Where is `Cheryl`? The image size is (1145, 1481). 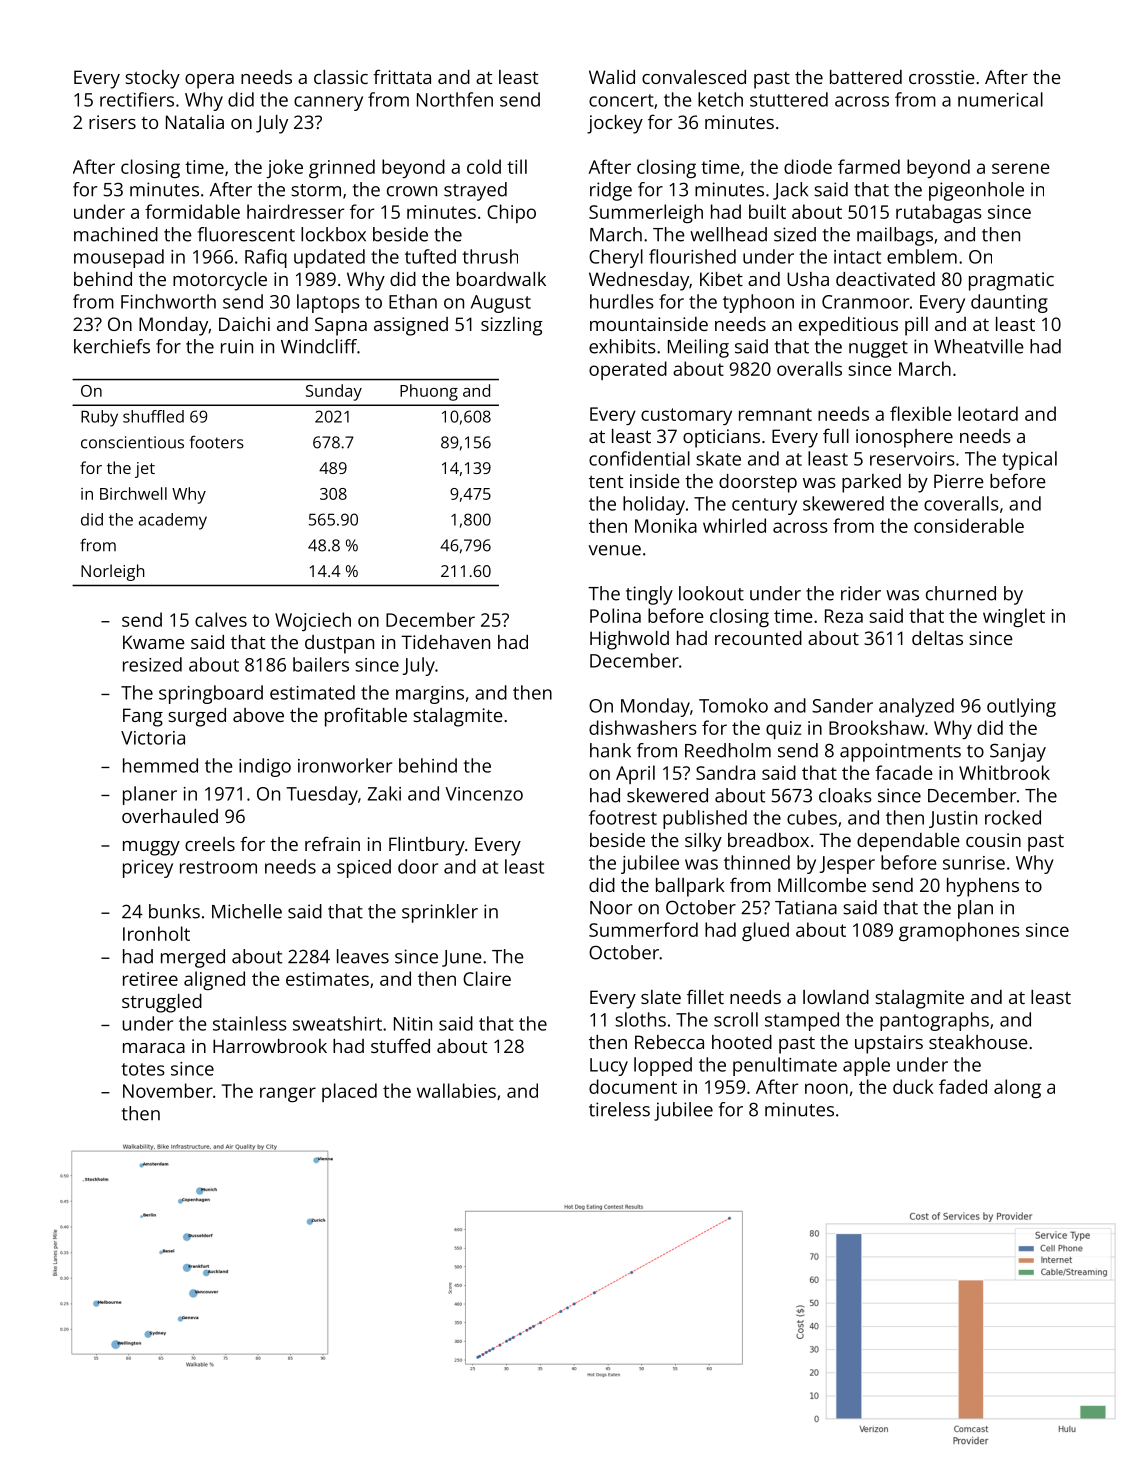
Cheryl is located at coordinates (616, 258).
